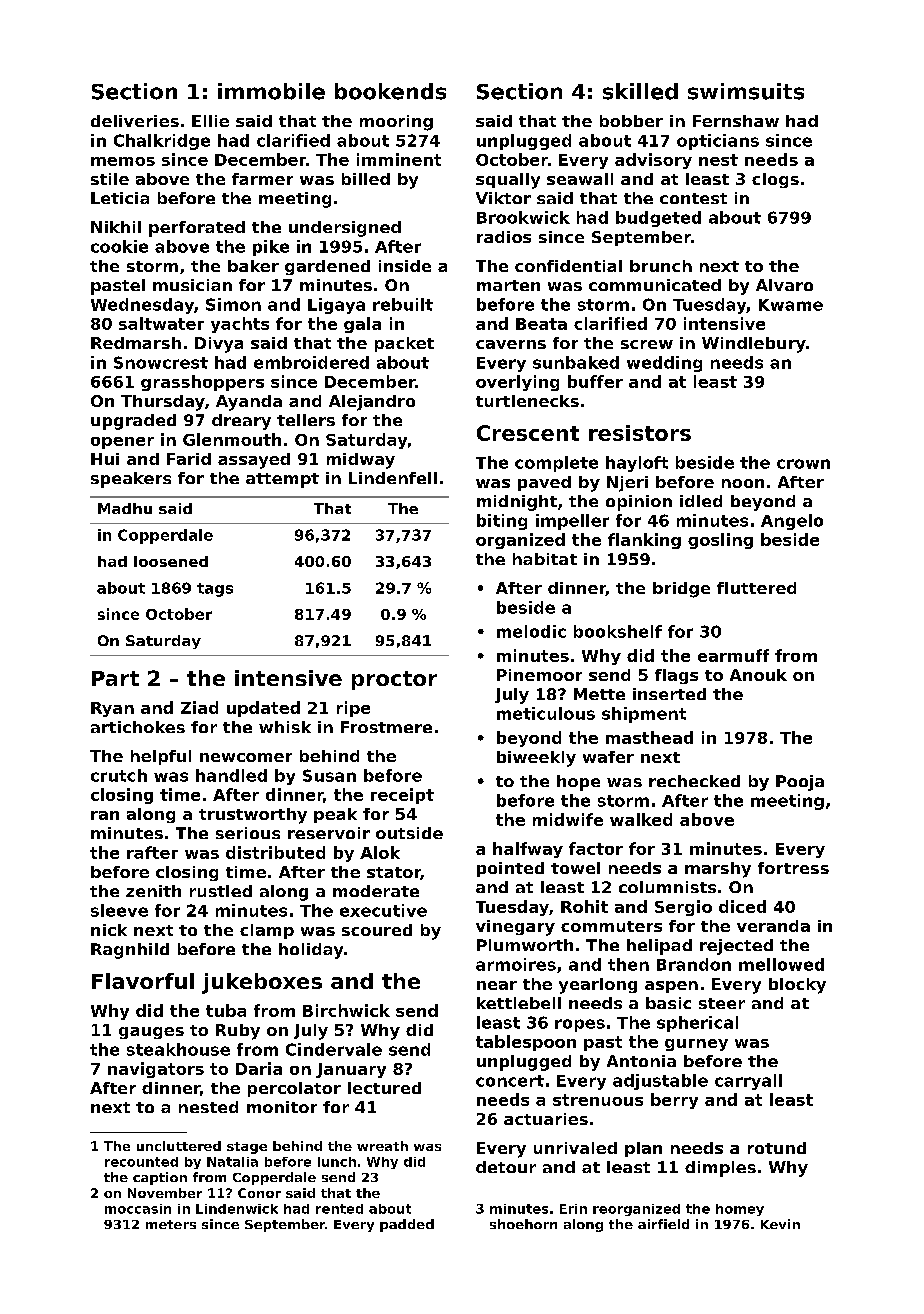 The height and width of the page is (1314, 924). I want to click on Natalia, so click(232, 1162).
